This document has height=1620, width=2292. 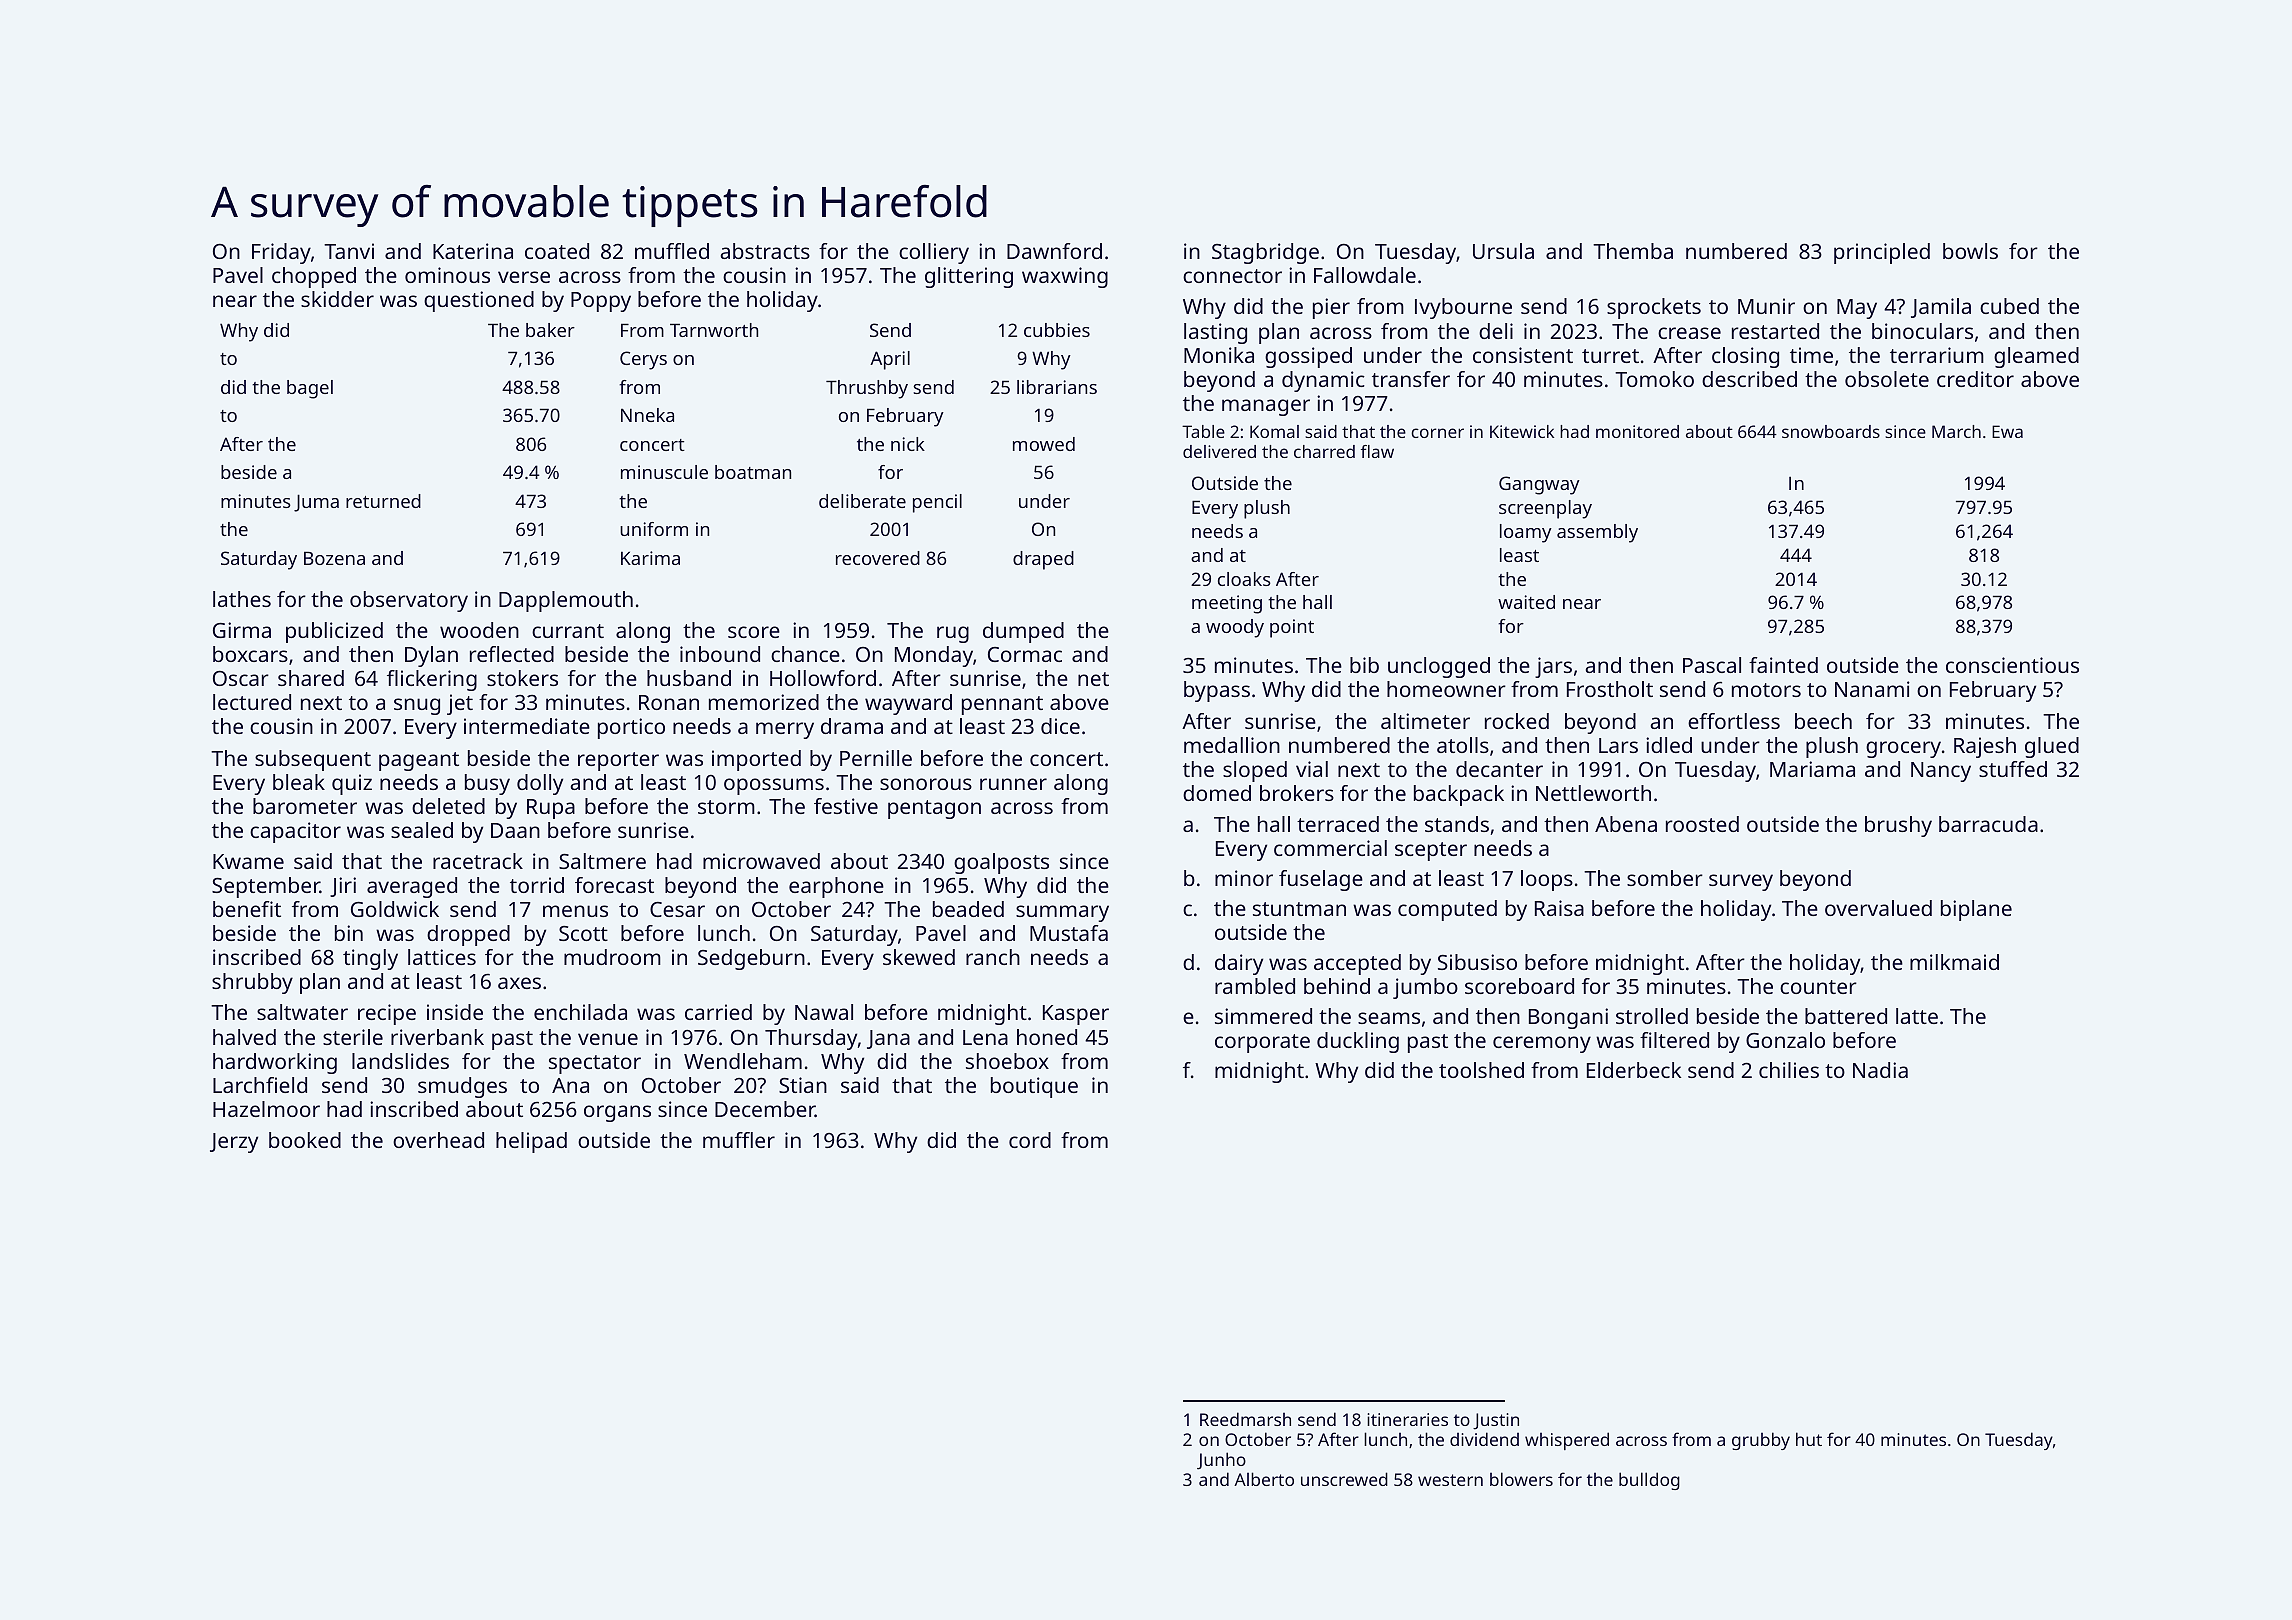 I want to click on somber, so click(x=1665, y=878).
